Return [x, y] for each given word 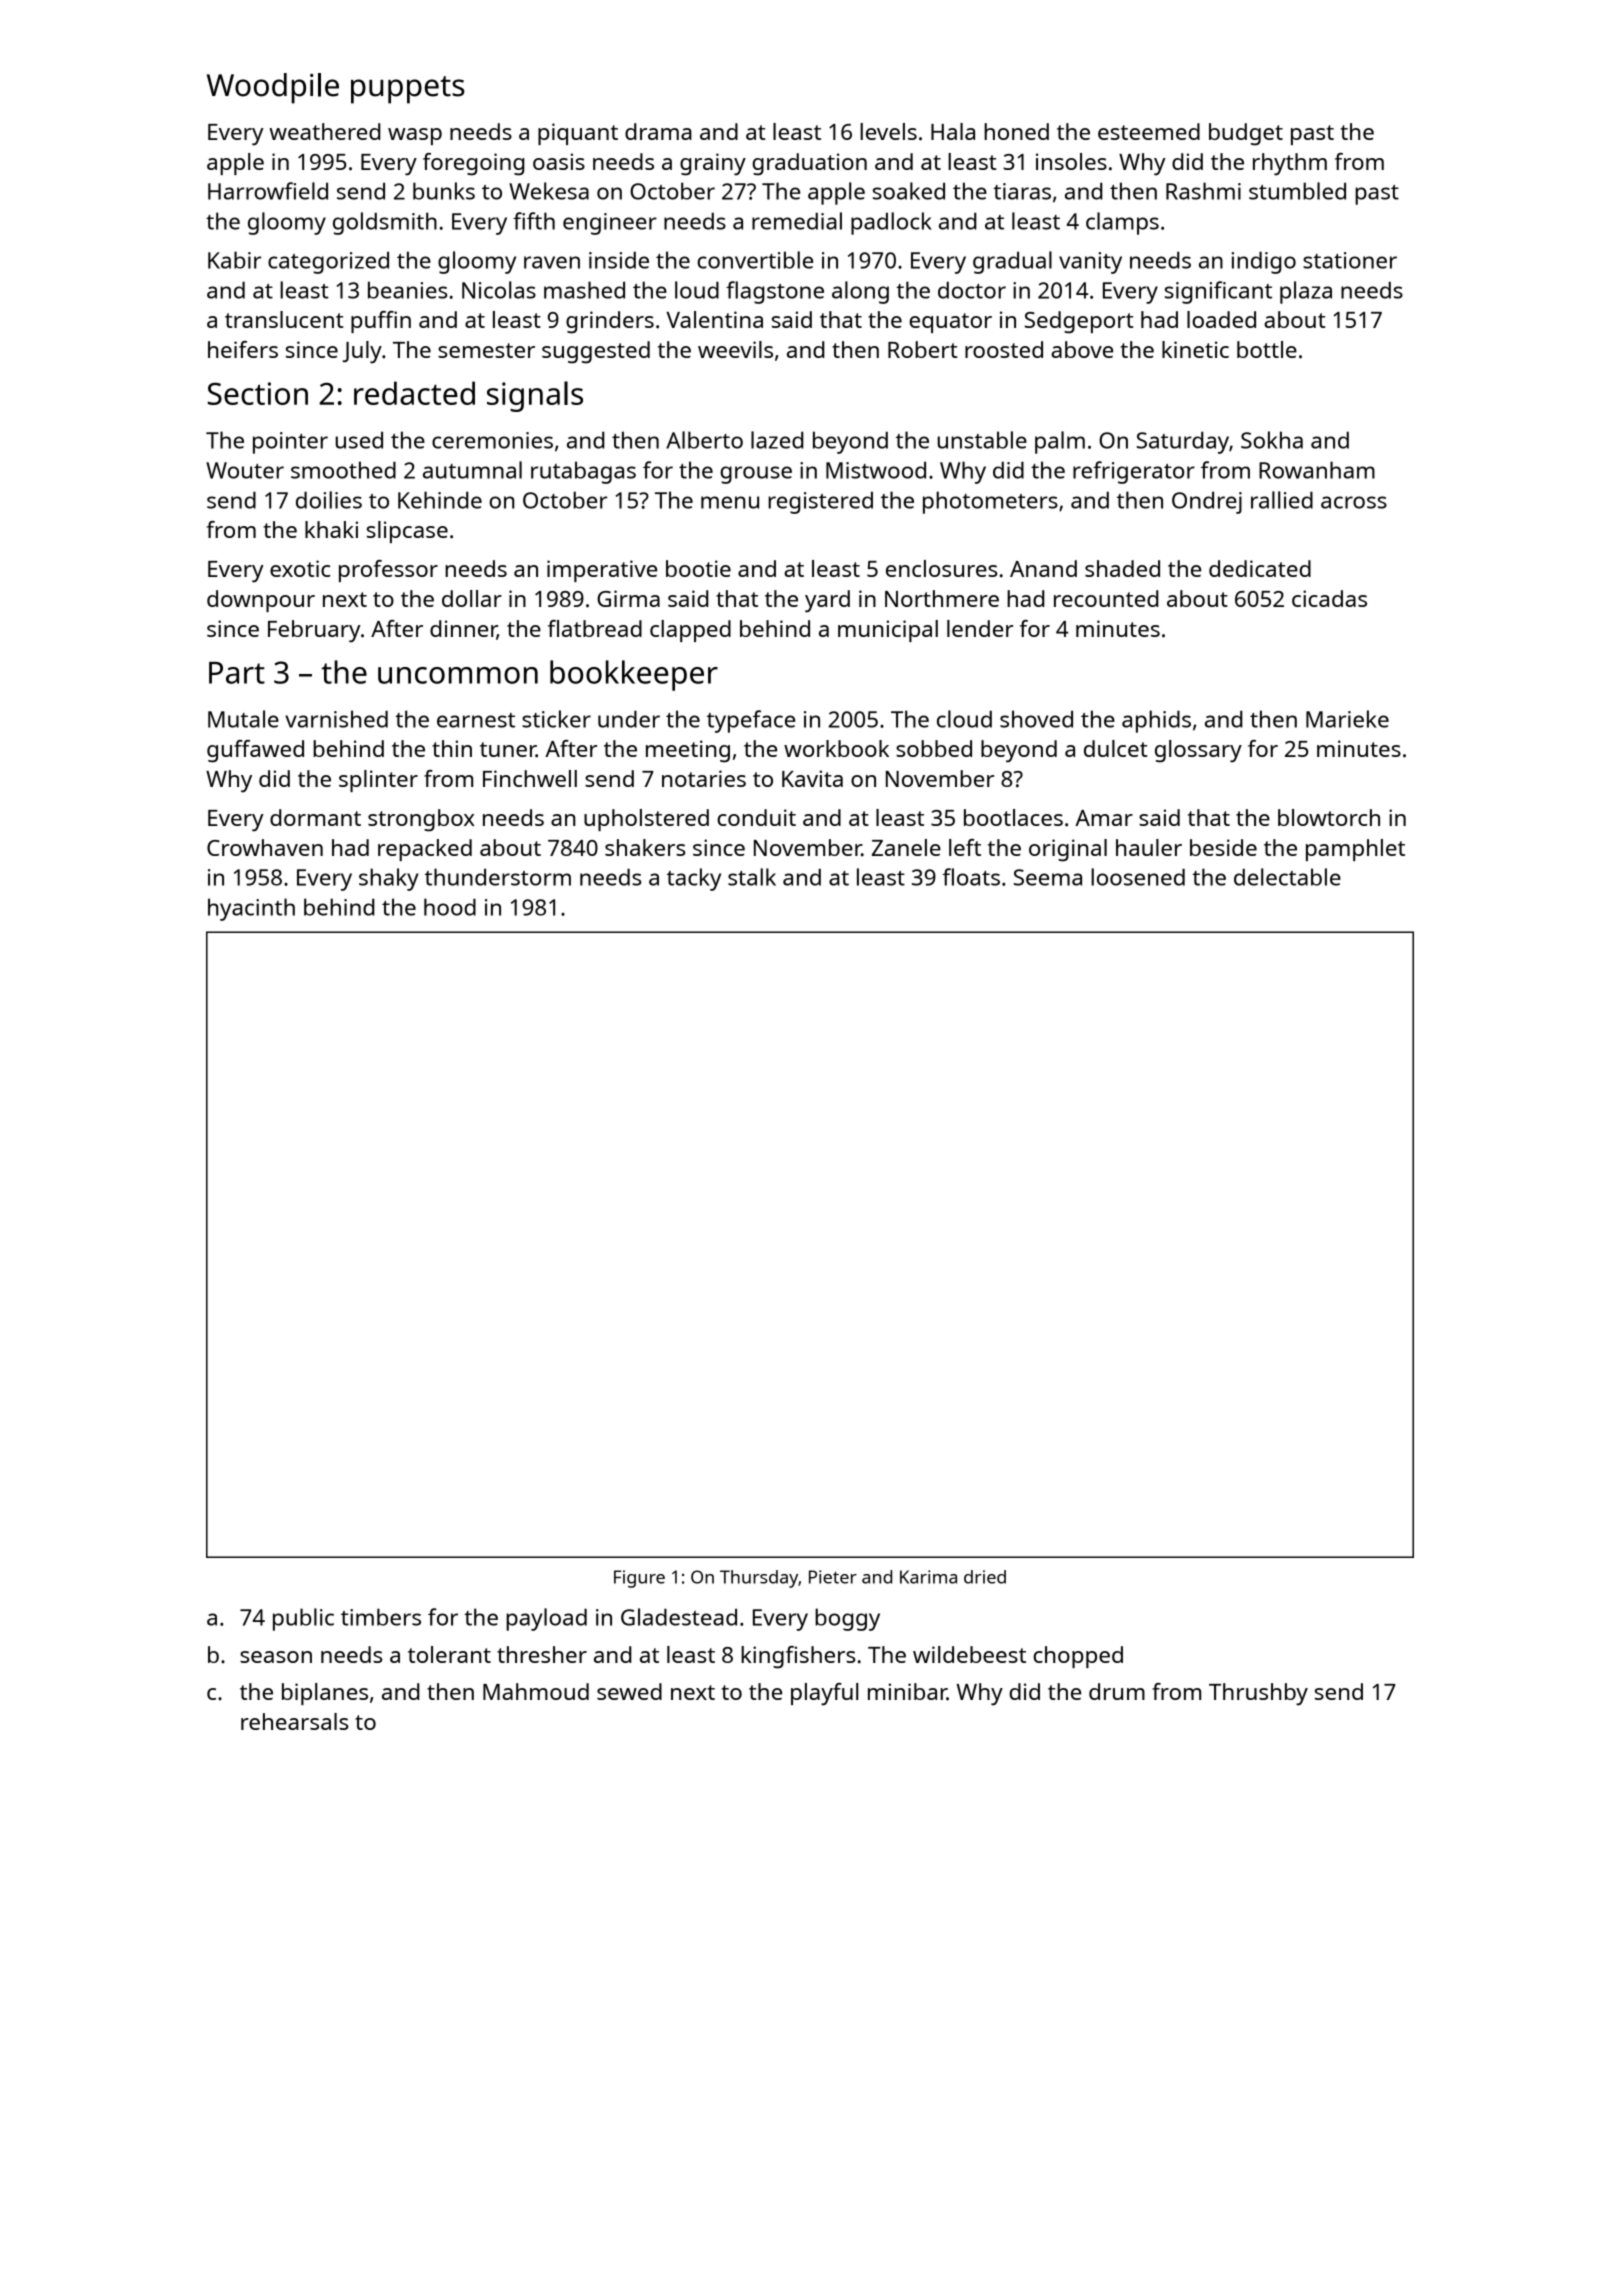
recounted [1106, 598]
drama [658, 131]
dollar [472, 598]
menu [730, 502]
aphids [1156, 721]
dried [985, 1577]
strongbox [421, 820]
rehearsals [294, 1721]
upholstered [646, 820]
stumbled [1297, 191]
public [303, 1619]
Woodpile [273, 88]
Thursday [759, 1579]
